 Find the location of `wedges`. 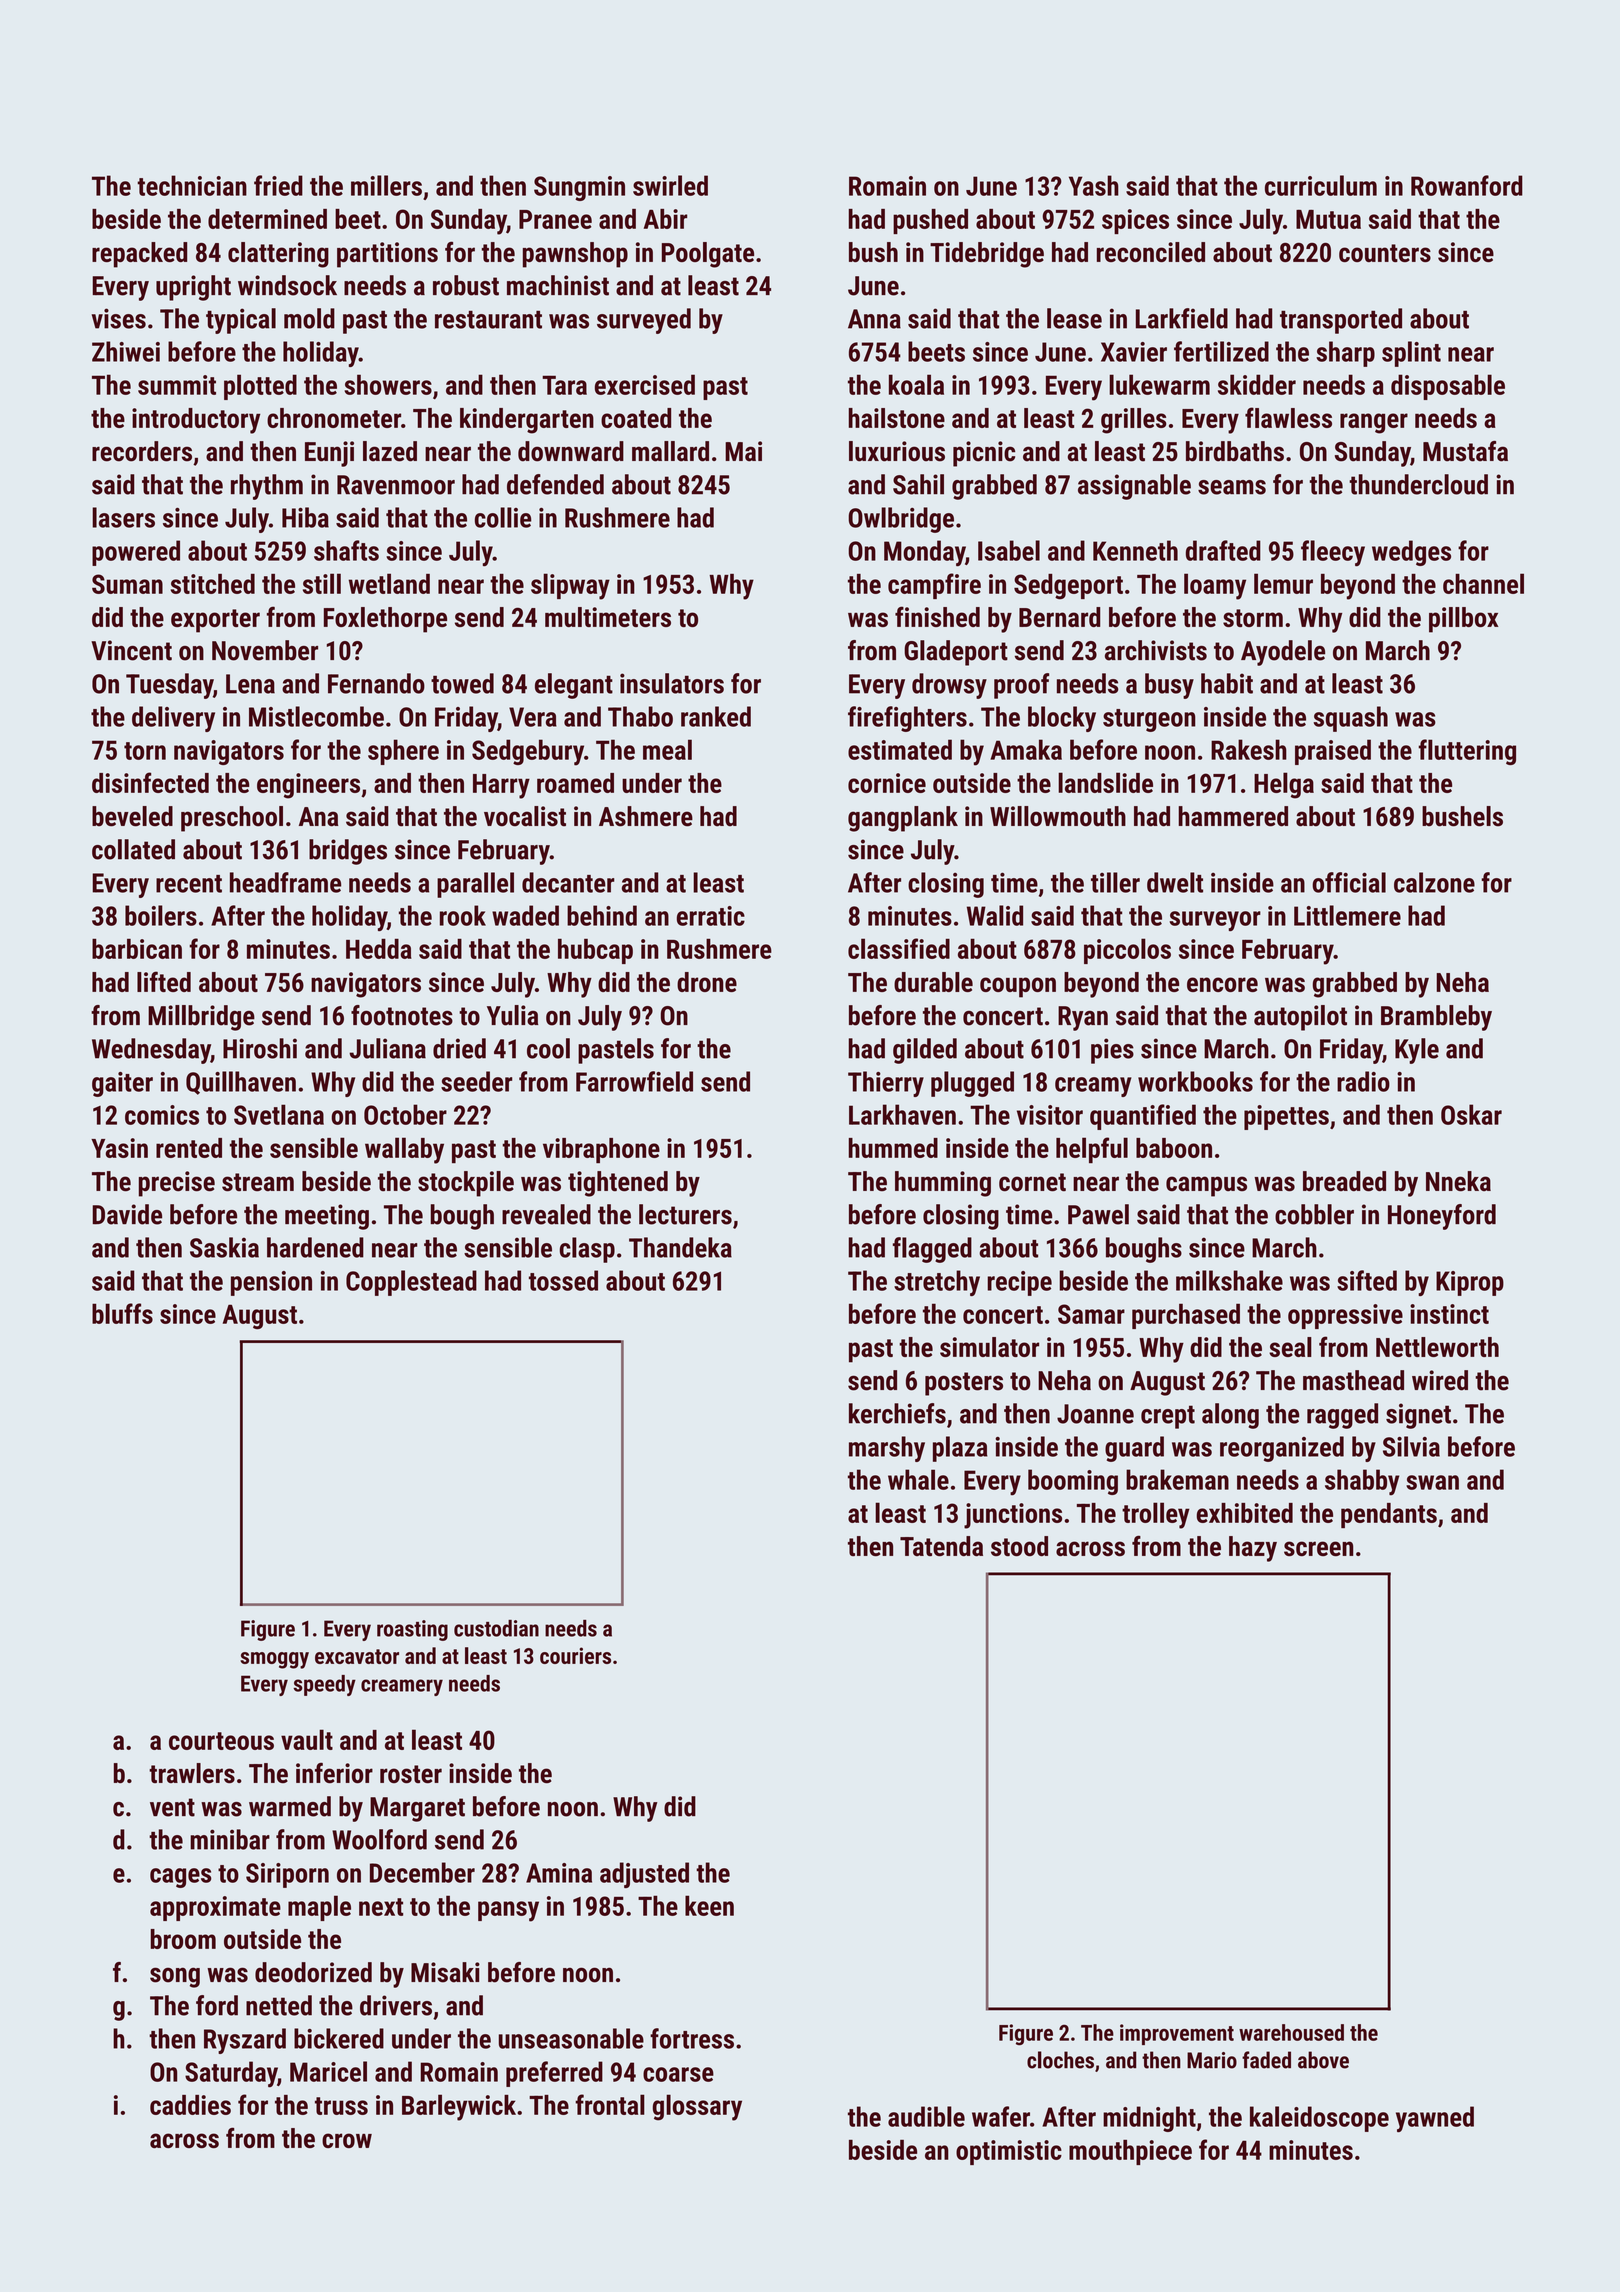

wedges is located at coordinates (1411, 553).
